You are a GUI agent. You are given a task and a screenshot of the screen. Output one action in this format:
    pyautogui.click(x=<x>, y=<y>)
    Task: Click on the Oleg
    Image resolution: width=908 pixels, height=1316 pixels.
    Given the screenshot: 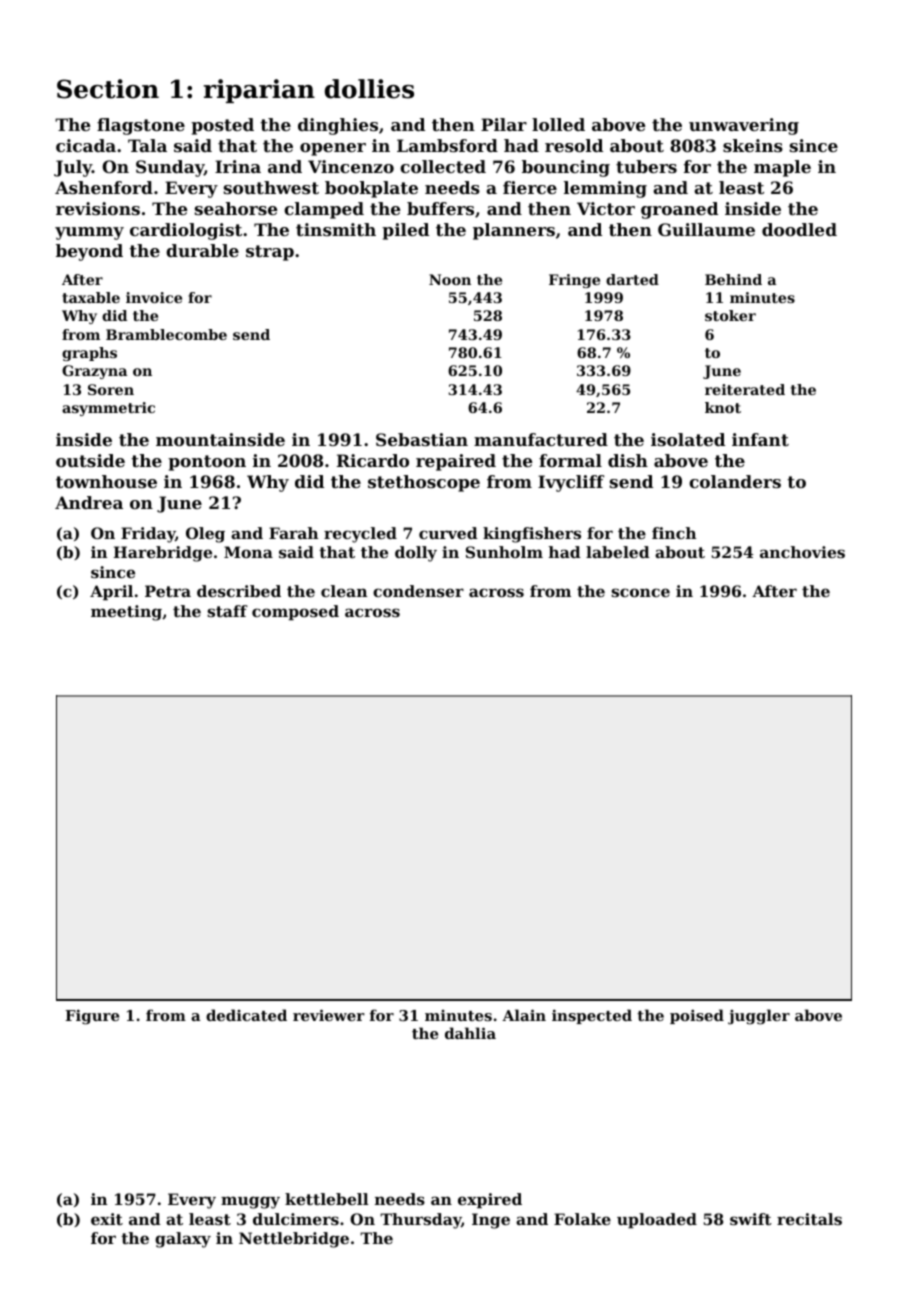 What is the action you would take?
    pyautogui.click(x=205, y=535)
